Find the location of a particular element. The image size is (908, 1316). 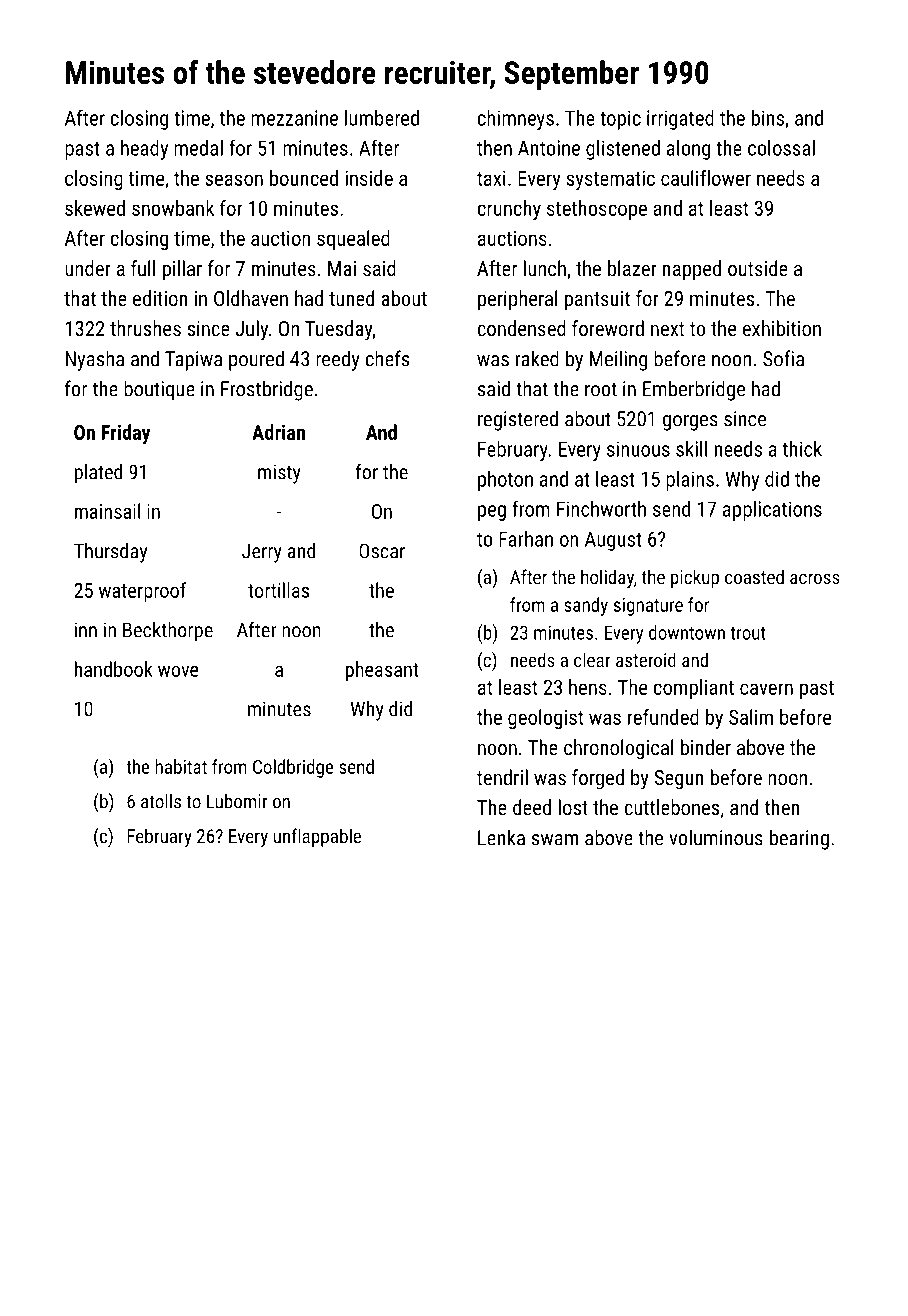

atolls is located at coordinates (161, 801).
